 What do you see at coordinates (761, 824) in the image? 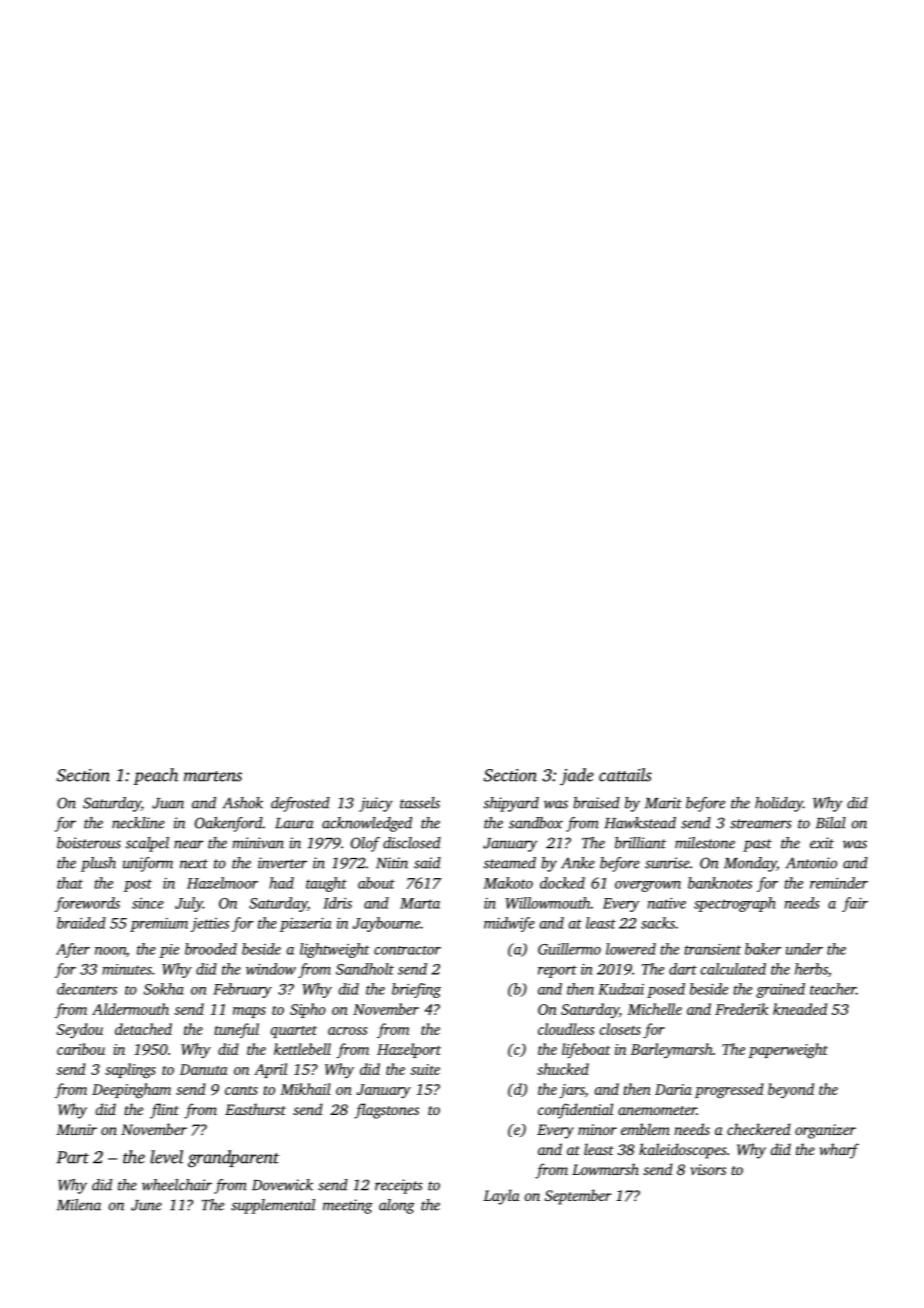
I see `streamers` at bounding box center [761, 824].
